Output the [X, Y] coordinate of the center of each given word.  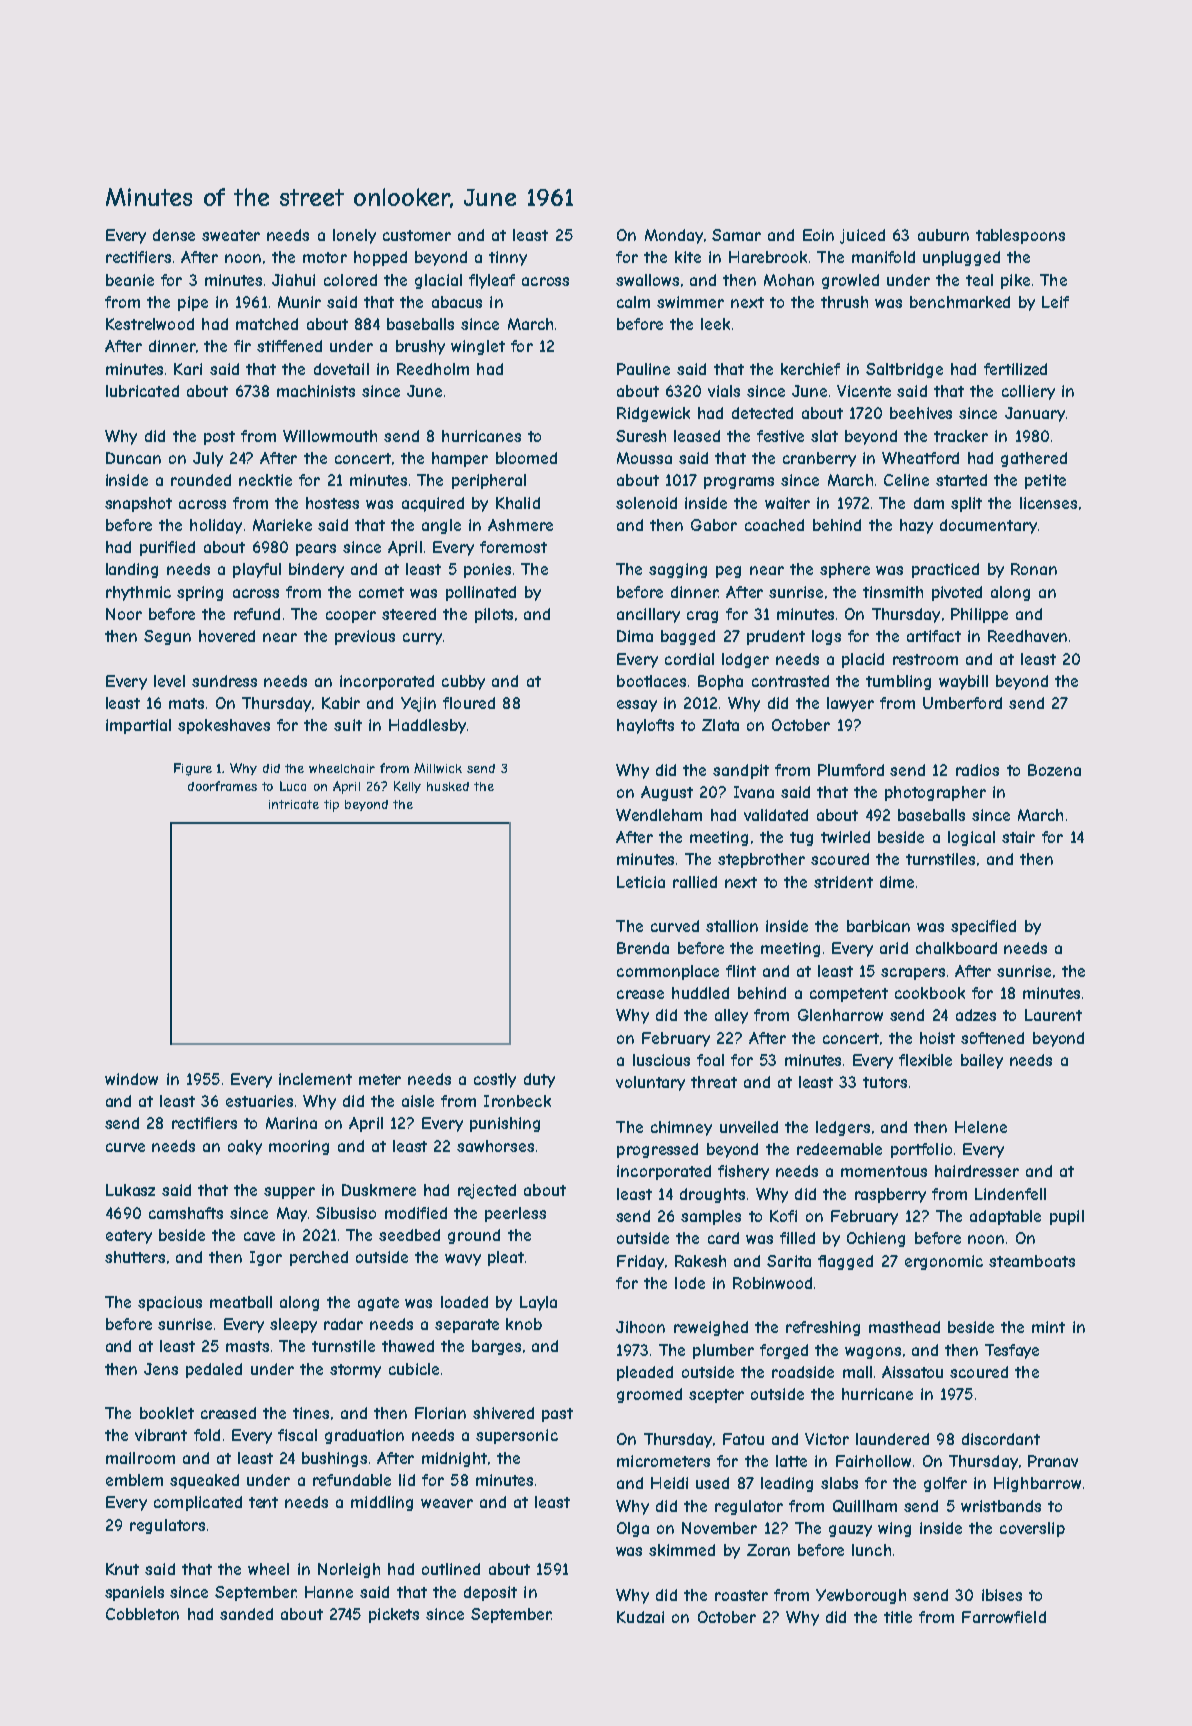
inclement [315, 1079]
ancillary [648, 615]
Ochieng [876, 1239]
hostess [332, 503]
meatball [241, 1302]
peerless [515, 1214]
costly [495, 1080]
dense [174, 235]
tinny [508, 258]
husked [448, 786]
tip [331, 806]
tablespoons [1020, 236]
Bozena [1054, 770]
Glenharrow [840, 1015]
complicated [198, 1503]
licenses [1048, 503]
